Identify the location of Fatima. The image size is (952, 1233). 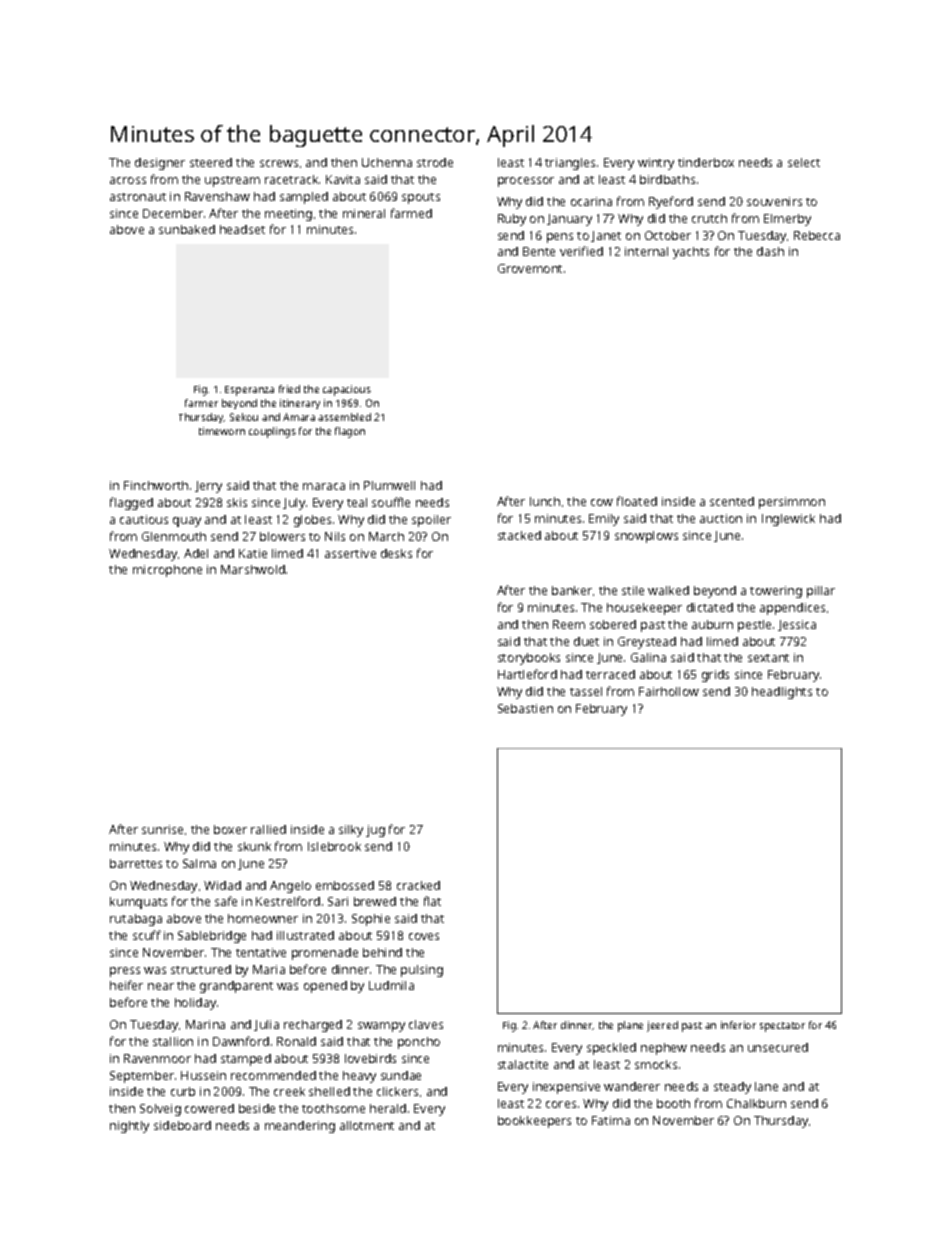
(611, 1120).
